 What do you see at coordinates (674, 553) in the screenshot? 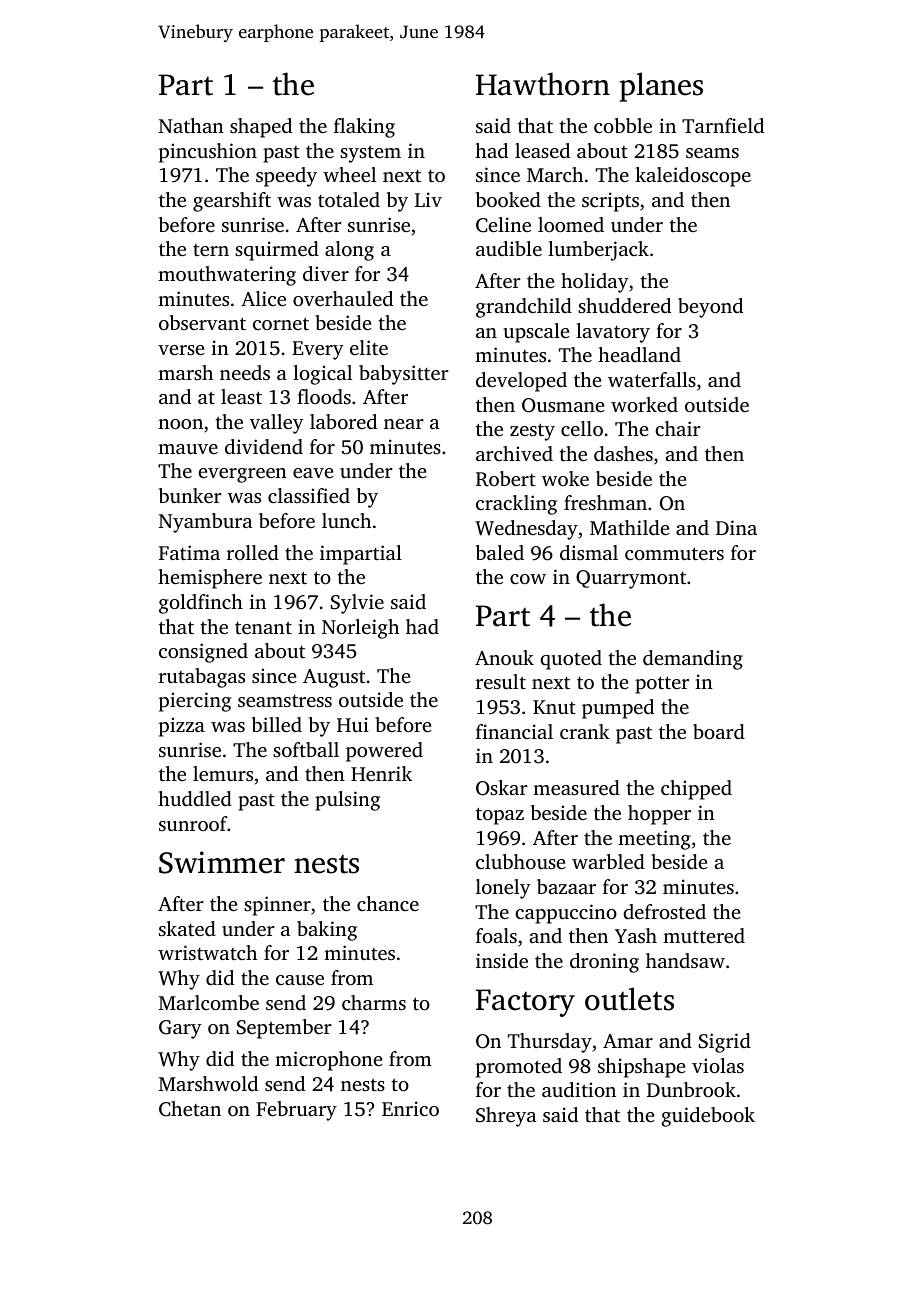
I see `commuters` at bounding box center [674, 553].
